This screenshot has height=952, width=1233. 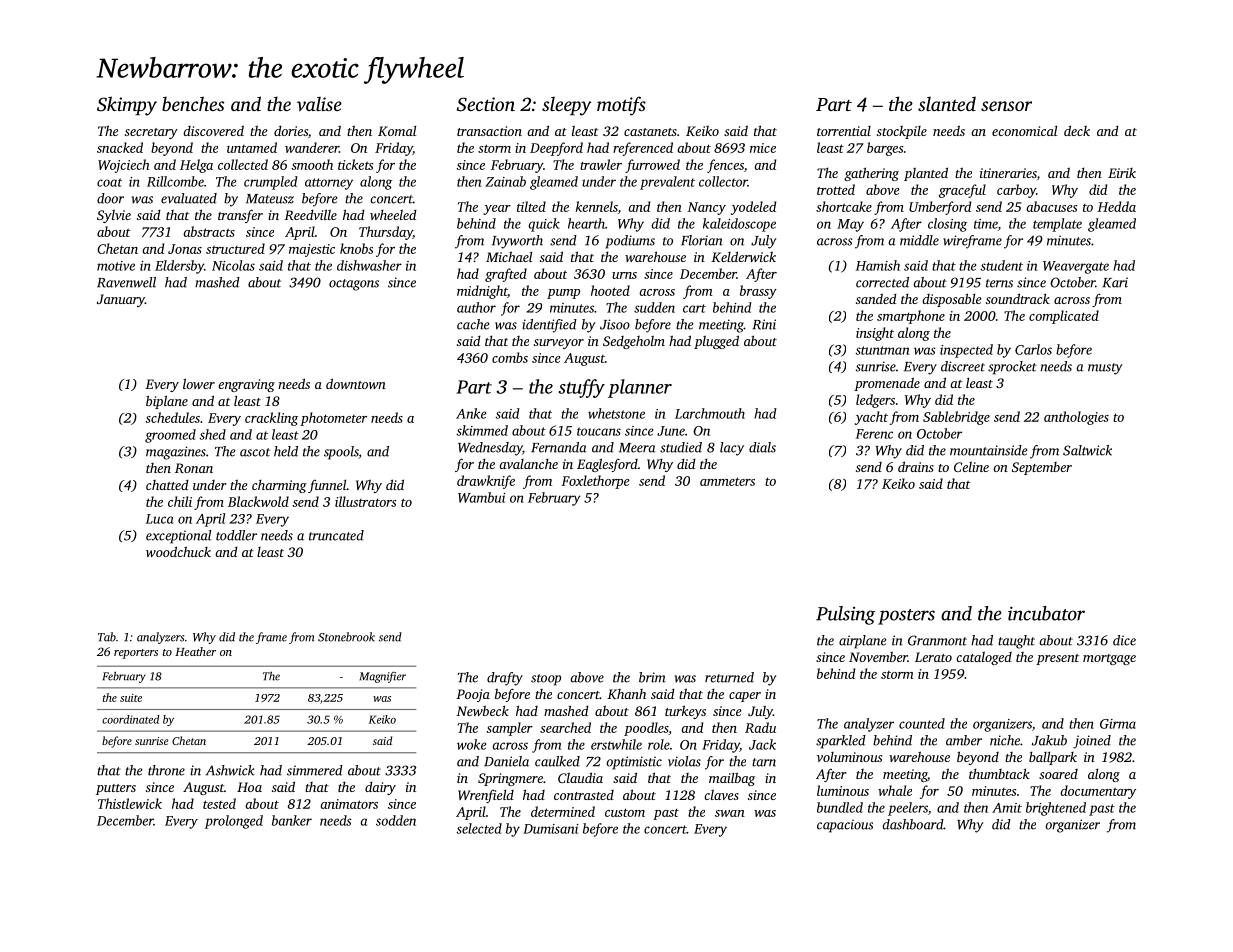 What do you see at coordinates (346, 637) in the screenshot?
I see `Stonebrook` at bounding box center [346, 637].
